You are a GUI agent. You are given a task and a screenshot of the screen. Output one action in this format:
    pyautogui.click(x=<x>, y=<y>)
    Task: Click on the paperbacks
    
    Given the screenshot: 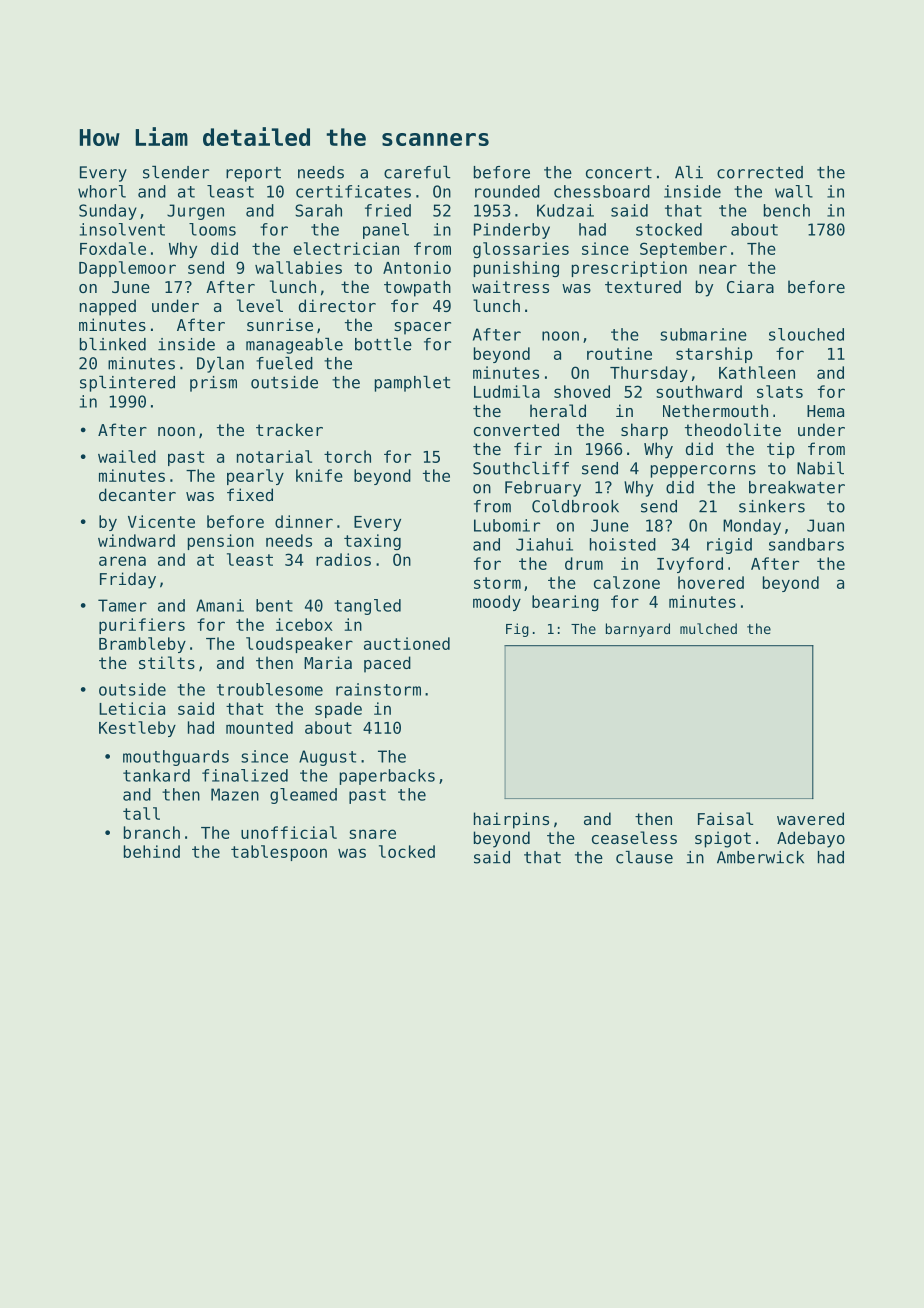 What is the action you would take?
    pyautogui.click(x=387, y=777)
